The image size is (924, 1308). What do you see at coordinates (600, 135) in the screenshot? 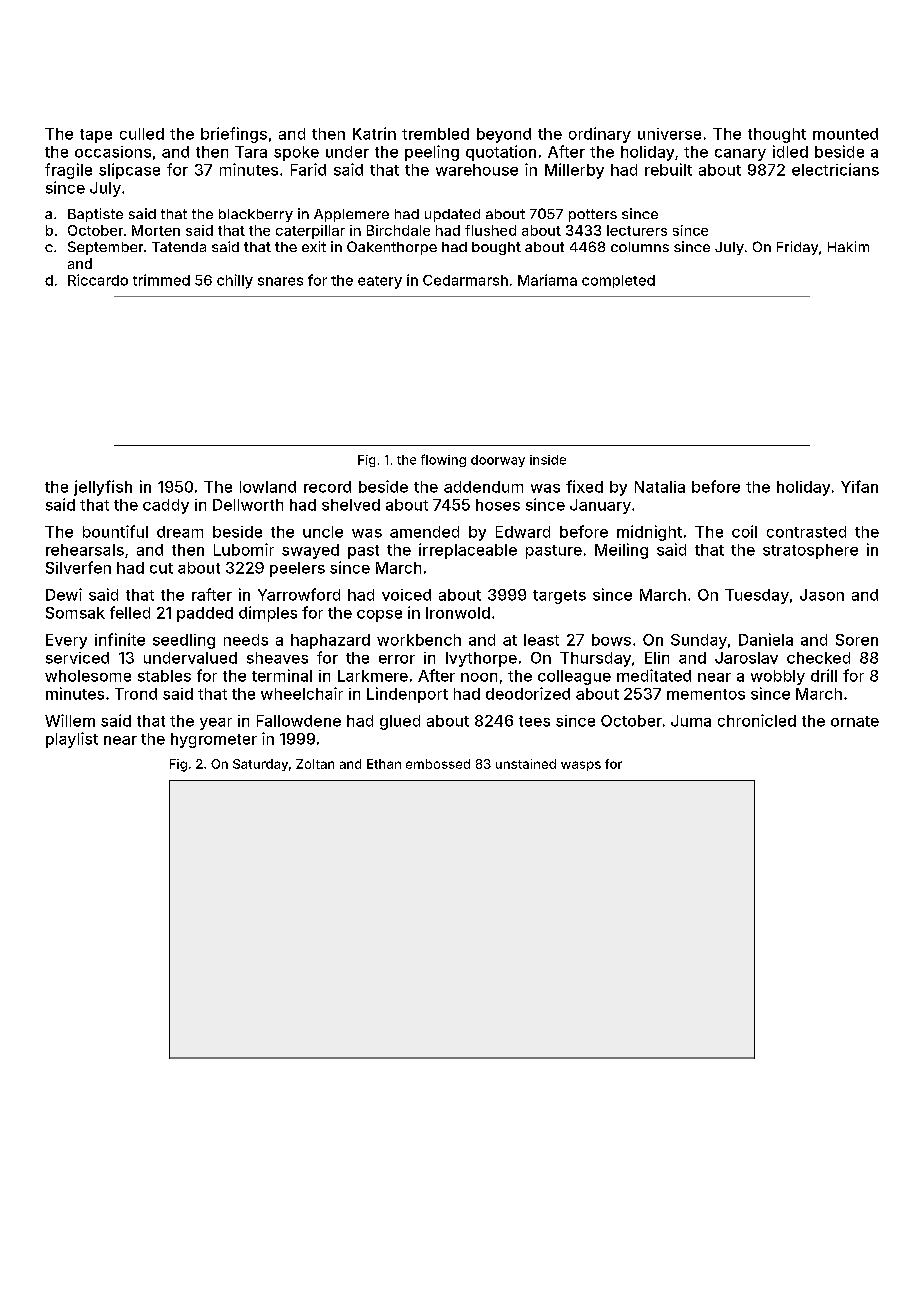
I see `ordinary` at bounding box center [600, 135].
